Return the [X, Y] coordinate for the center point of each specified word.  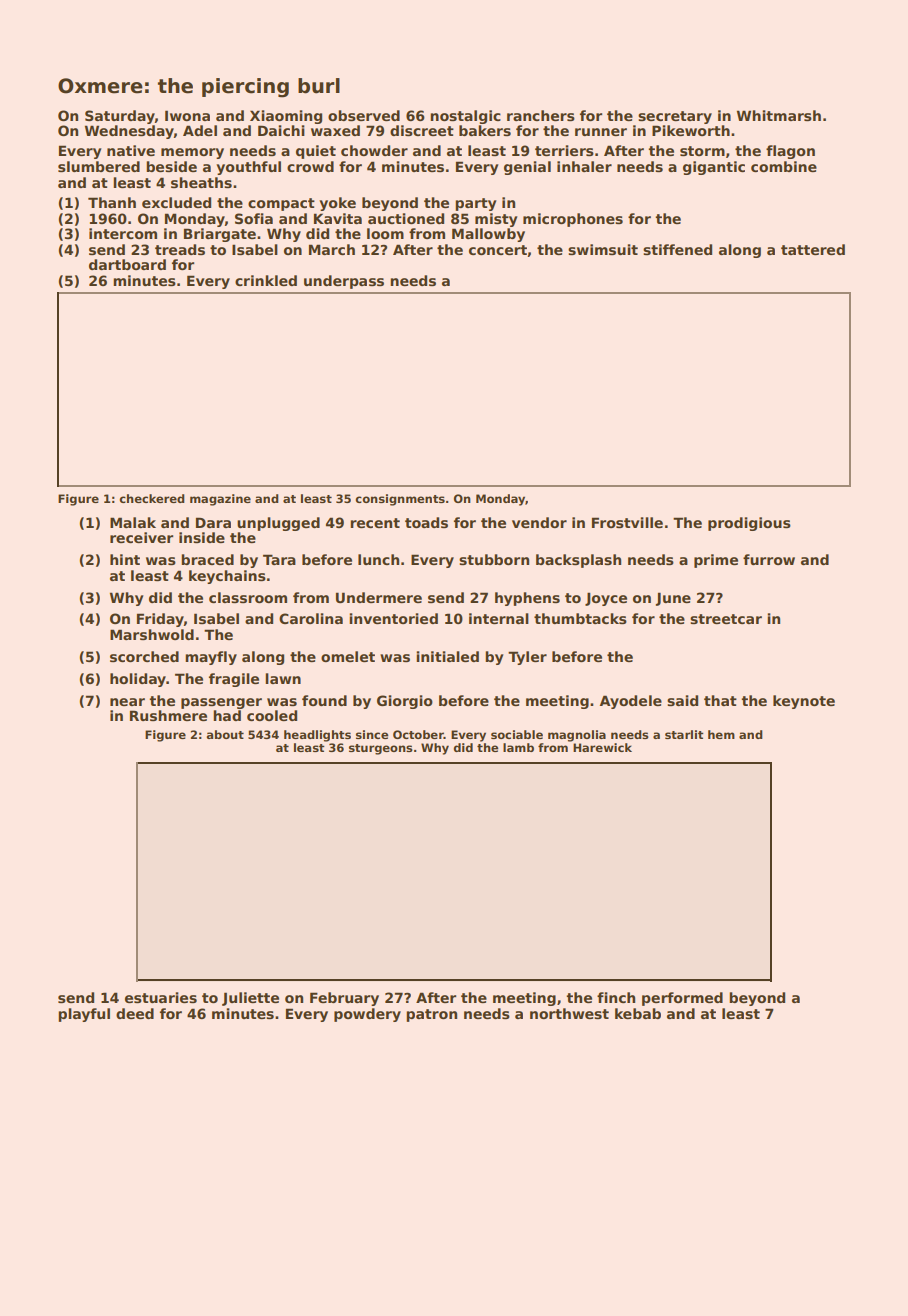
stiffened [677, 249]
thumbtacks [580, 618]
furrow [769, 559]
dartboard [127, 264]
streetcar [726, 619]
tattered [813, 249]
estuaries [161, 997]
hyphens [527, 599]
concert [498, 250]
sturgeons [381, 749]
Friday [160, 620]
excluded [176, 202]
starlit [684, 734]
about [225, 734]
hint [125, 559]
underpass [344, 282]
